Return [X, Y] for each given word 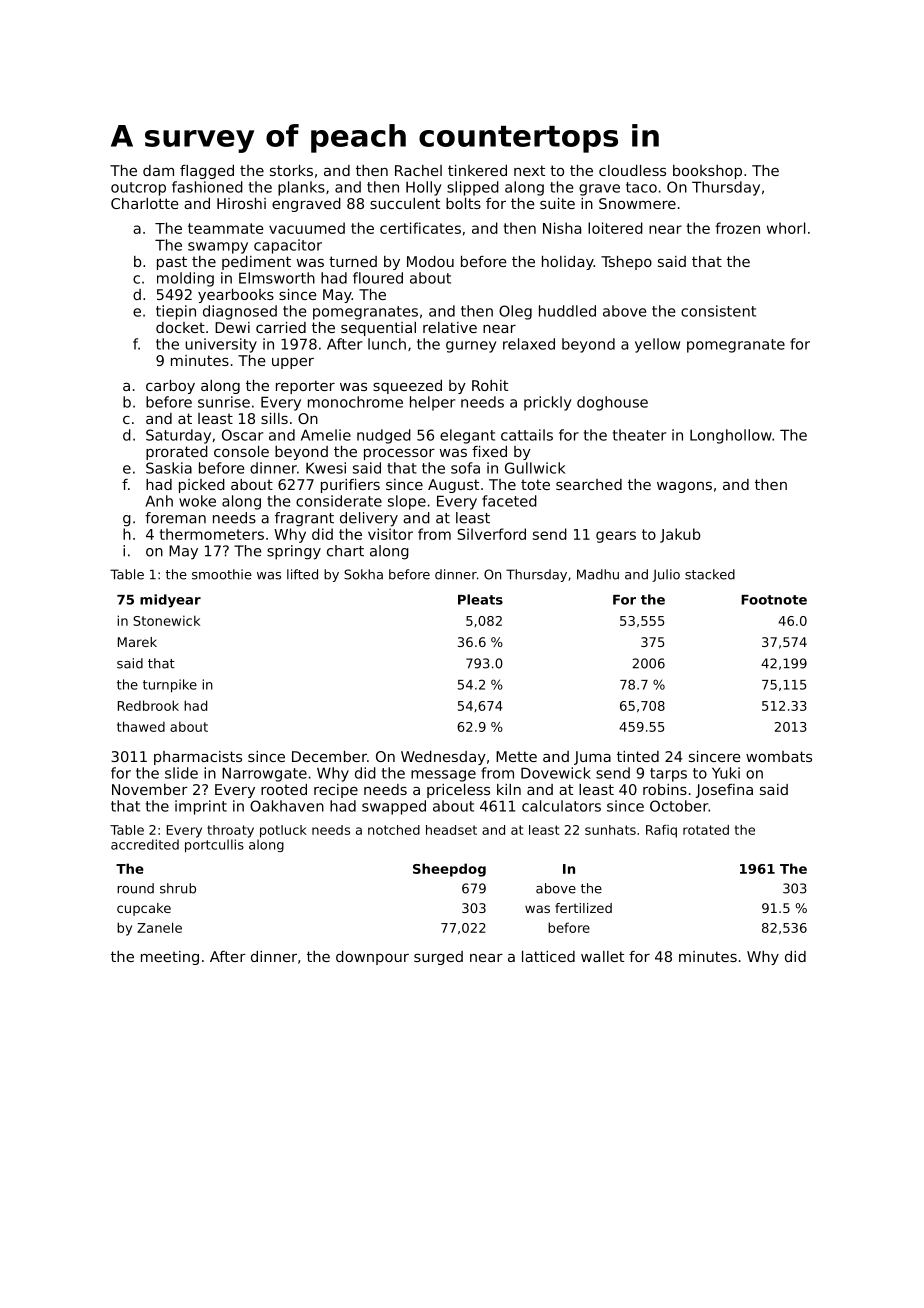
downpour [372, 958]
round [135, 888]
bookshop [707, 172]
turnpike [170, 686]
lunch [387, 344]
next [529, 170]
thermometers [211, 534]
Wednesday [443, 758]
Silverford [492, 534]
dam [158, 170]
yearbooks [236, 296]
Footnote [774, 600]
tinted [638, 756]
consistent [718, 311]
